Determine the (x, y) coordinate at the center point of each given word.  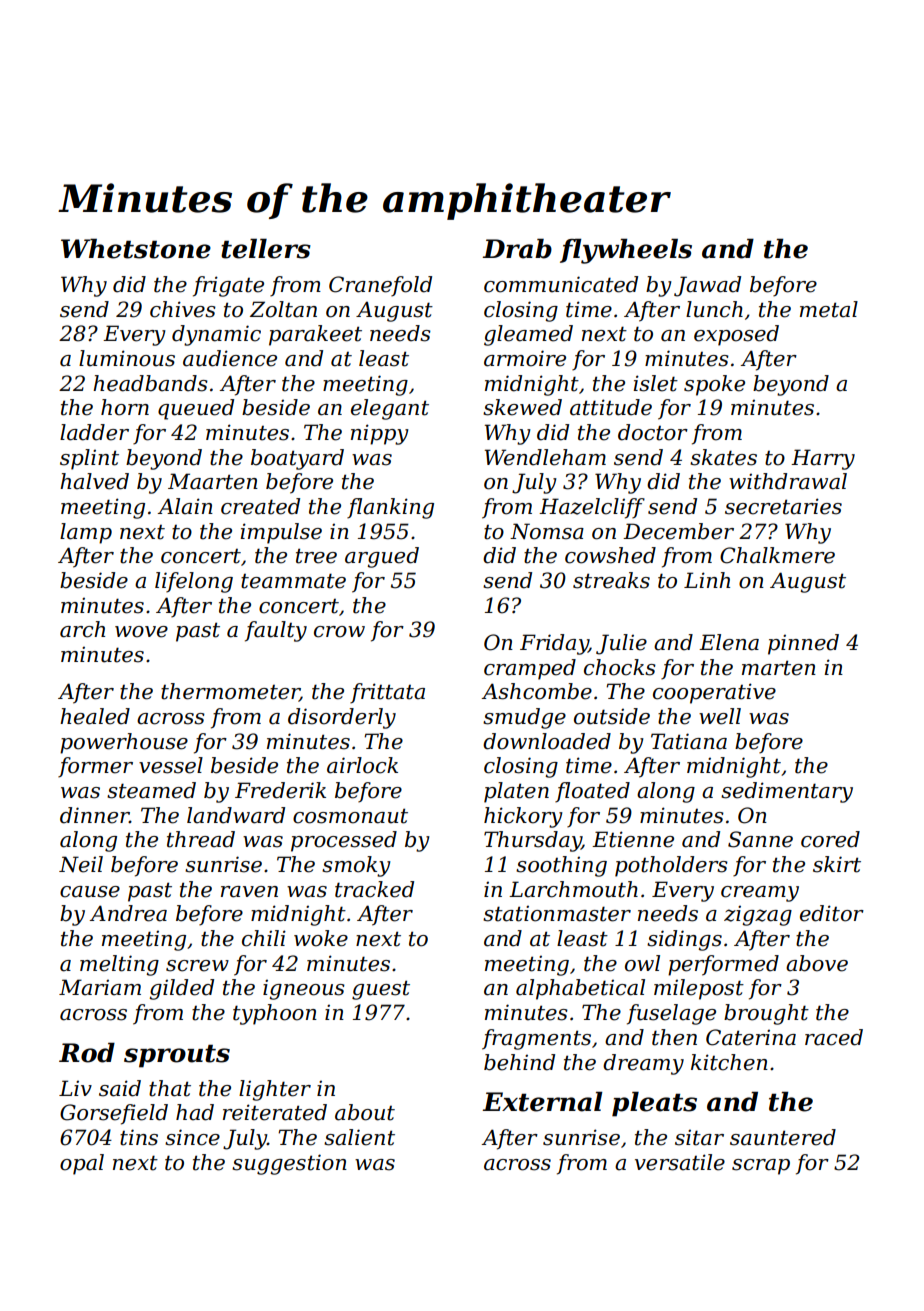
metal (829, 309)
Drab (517, 248)
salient (359, 1137)
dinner (94, 815)
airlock (362, 765)
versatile (680, 1162)
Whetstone (136, 248)
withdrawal (788, 481)
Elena (729, 642)
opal (82, 1164)
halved (94, 481)
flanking (390, 508)
